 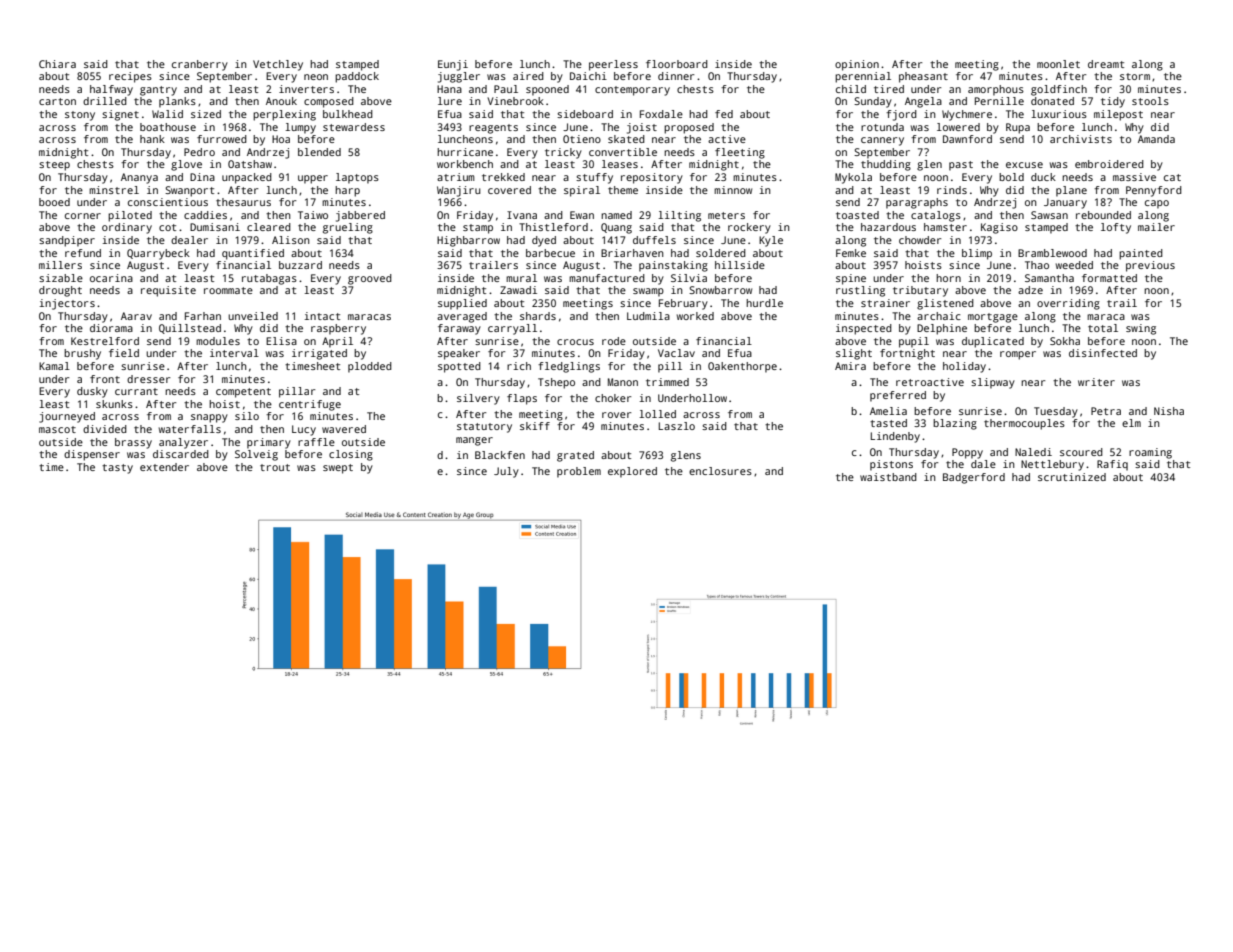 What do you see at coordinates (1113, 102) in the image?
I see `tidy` at bounding box center [1113, 102].
